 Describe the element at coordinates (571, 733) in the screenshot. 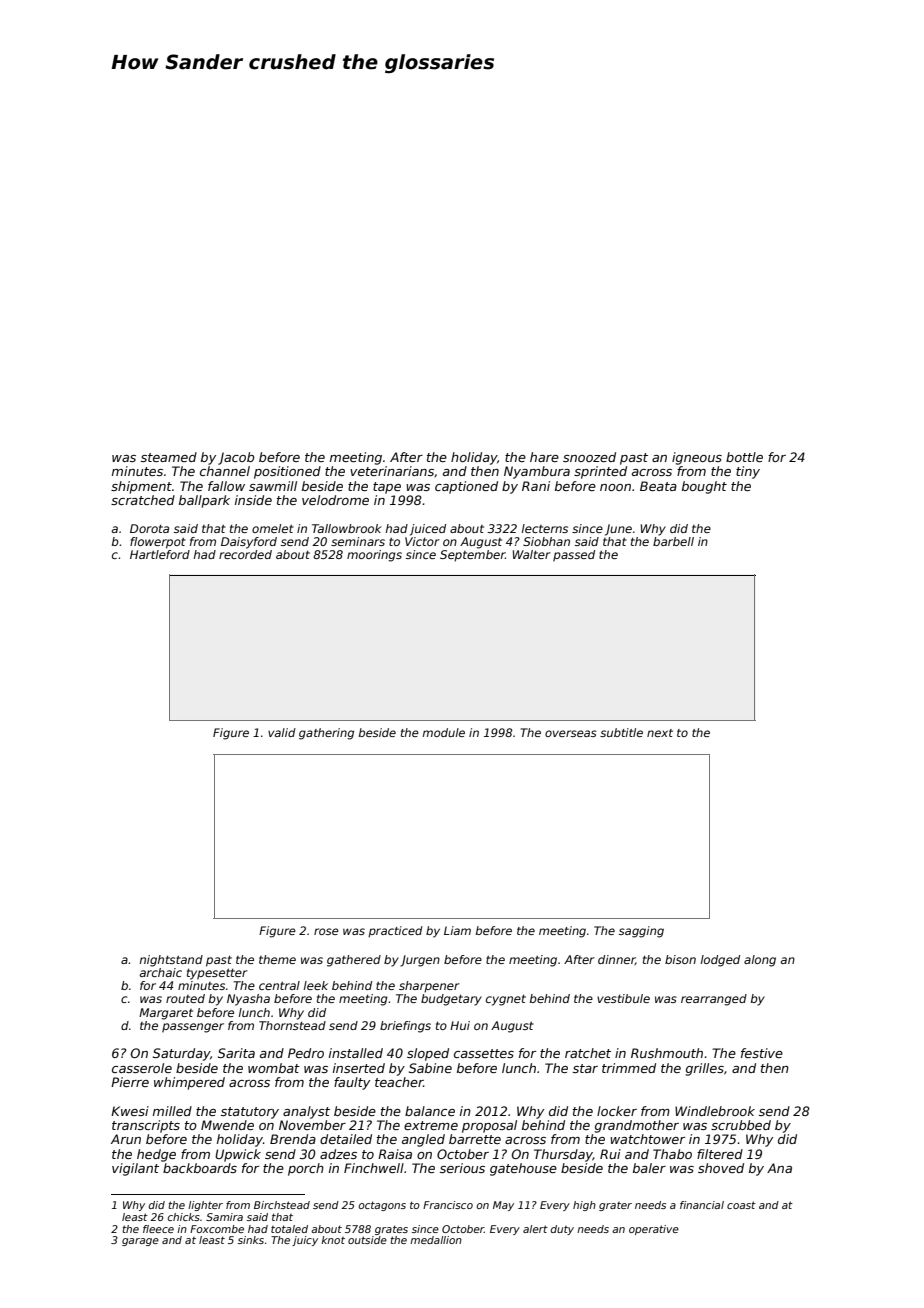

I see `overseas` at that location.
